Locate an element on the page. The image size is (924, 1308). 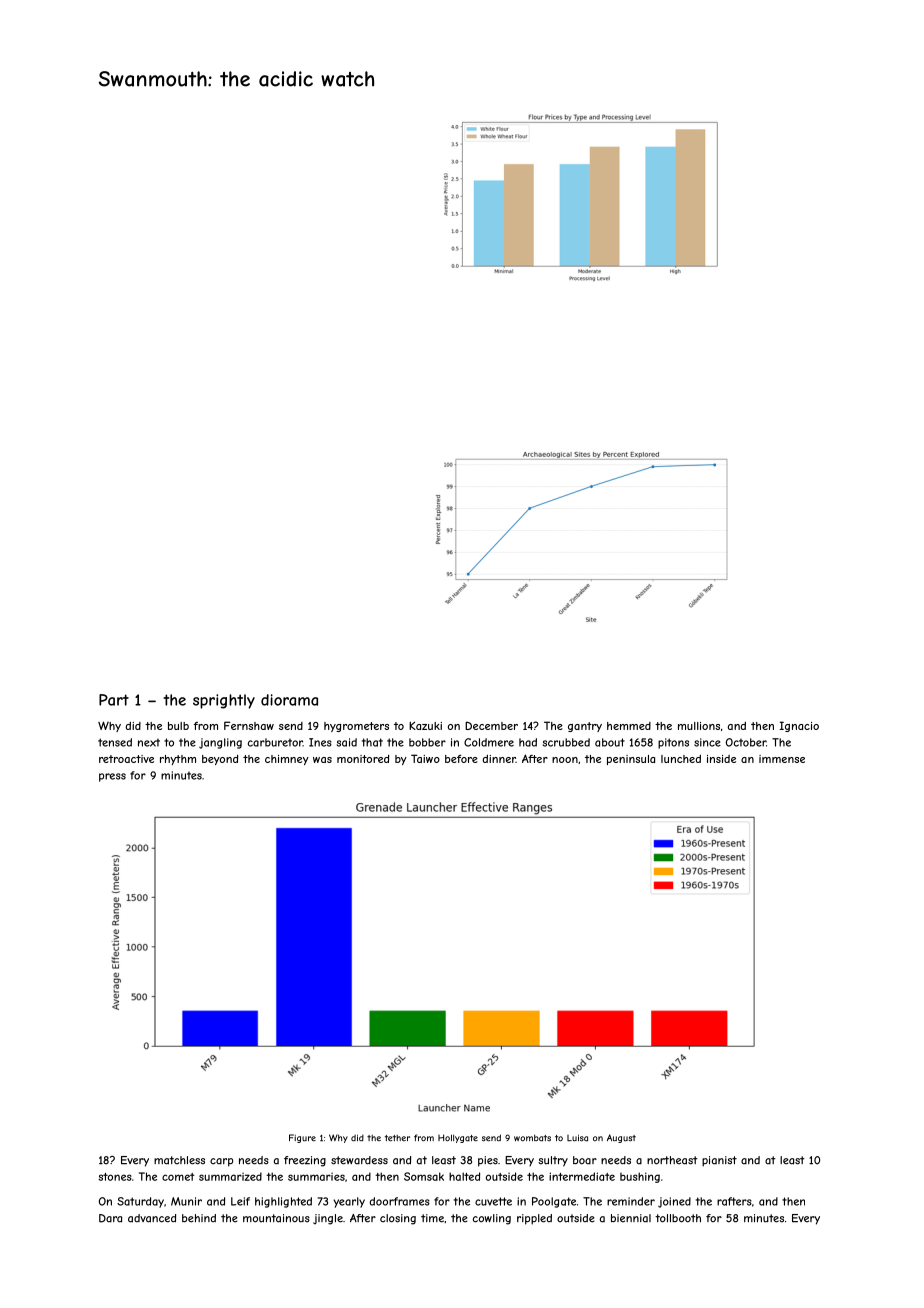
cuvette is located at coordinates (493, 1201).
